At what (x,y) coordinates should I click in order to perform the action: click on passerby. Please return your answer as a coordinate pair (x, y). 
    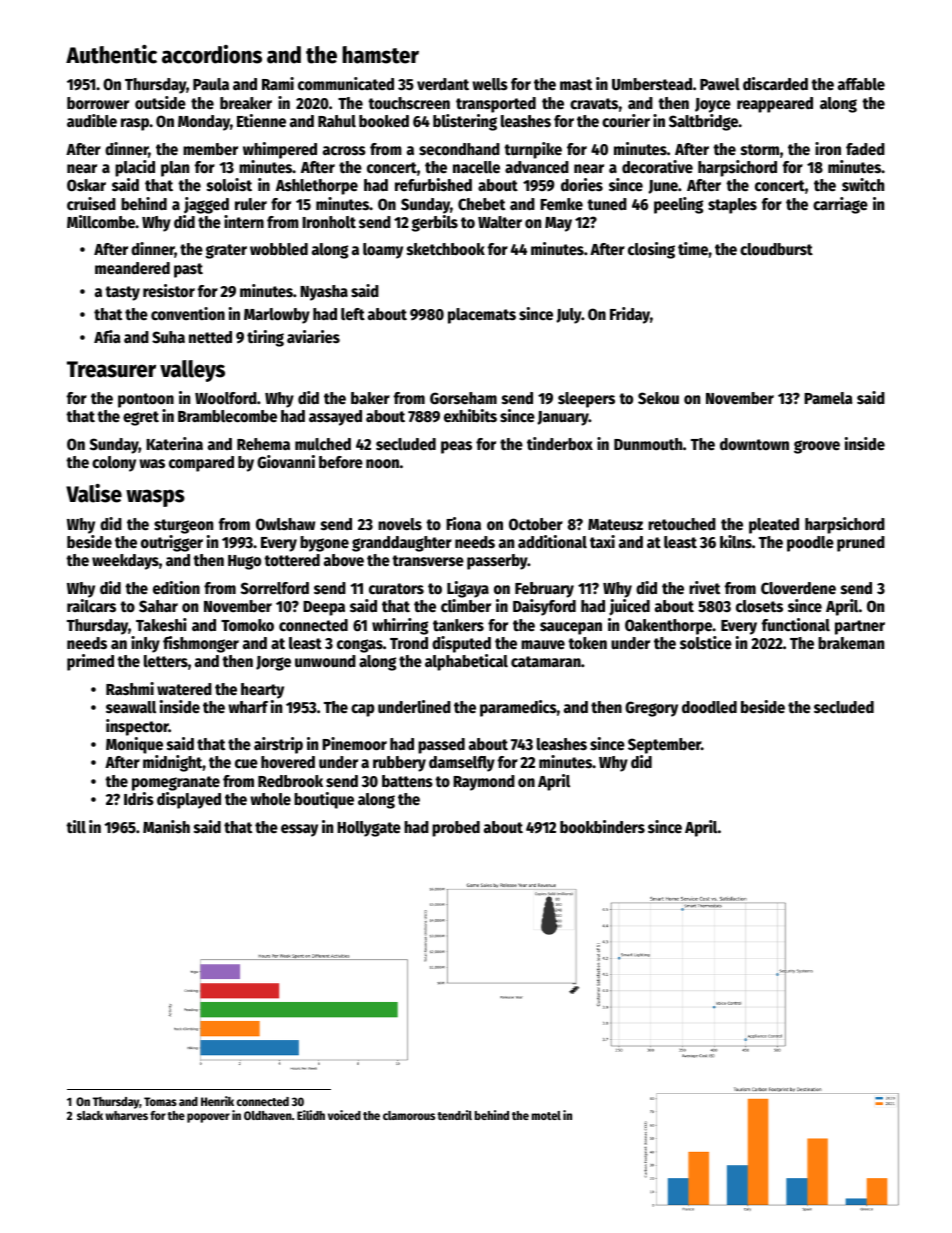
    Looking at the image, I should click on (497, 562).
